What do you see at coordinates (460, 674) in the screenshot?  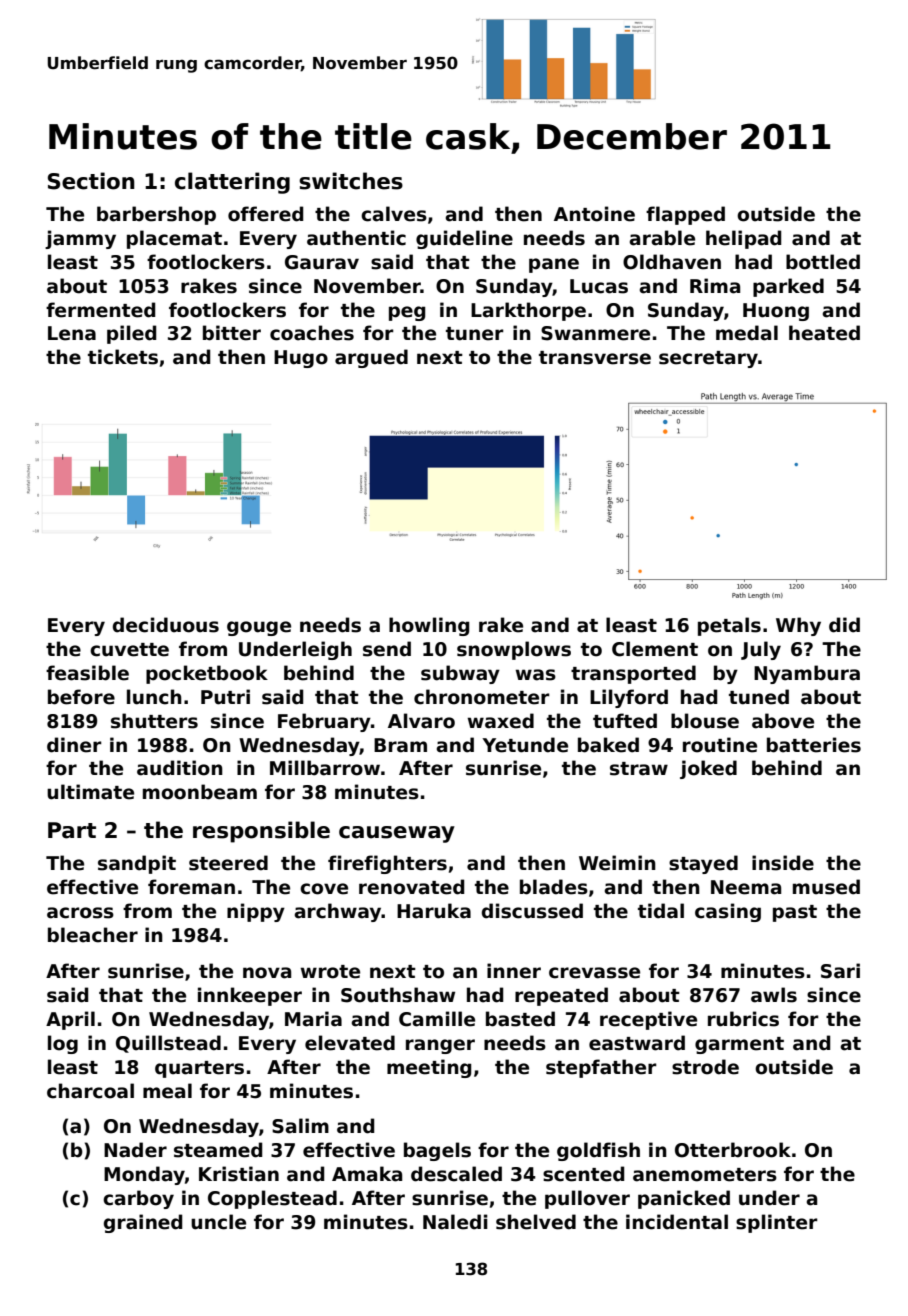 I see `subway` at bounding box center [460, 674].
